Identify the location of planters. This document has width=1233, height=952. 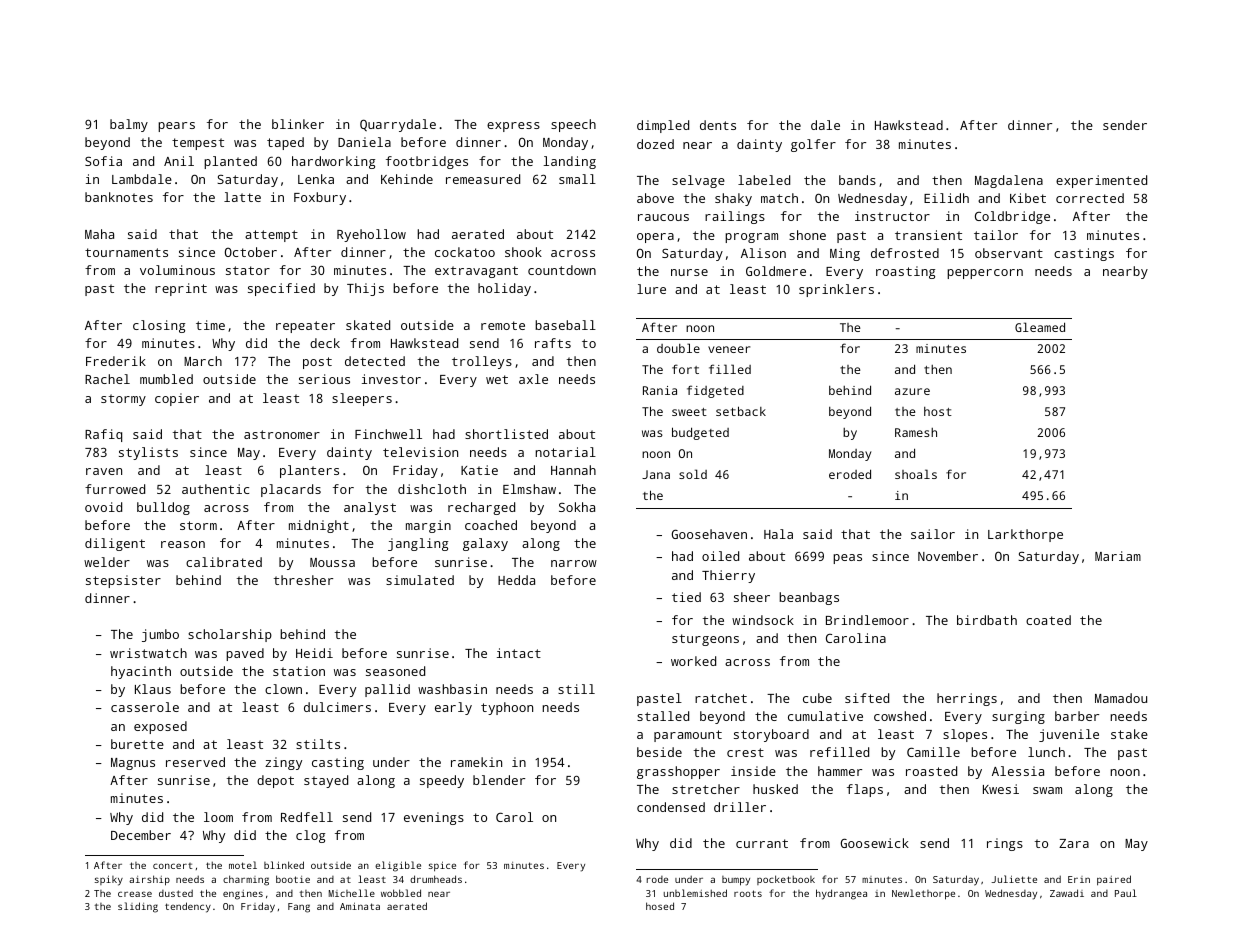
(309, 471).
